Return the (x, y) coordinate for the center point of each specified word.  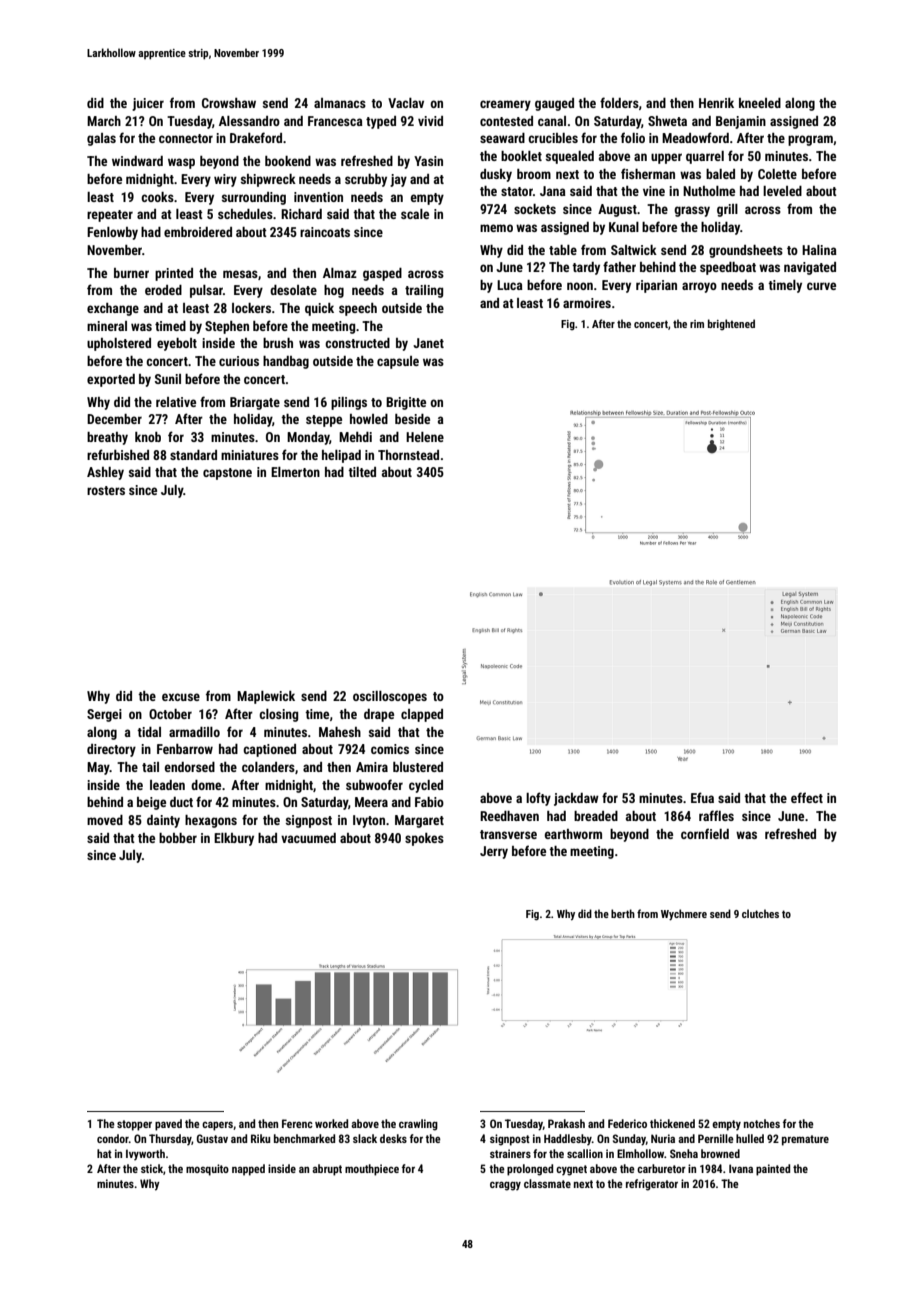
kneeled (760, 103)
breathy (107, 438)
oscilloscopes (390, 697)
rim (697, 324)
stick (152, 1168)
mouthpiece (372, 1170)
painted (773, 1170)
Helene (425, 437)
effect (807, 797)
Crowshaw (229, 103)
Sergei (104, 715)
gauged (554, 104)
